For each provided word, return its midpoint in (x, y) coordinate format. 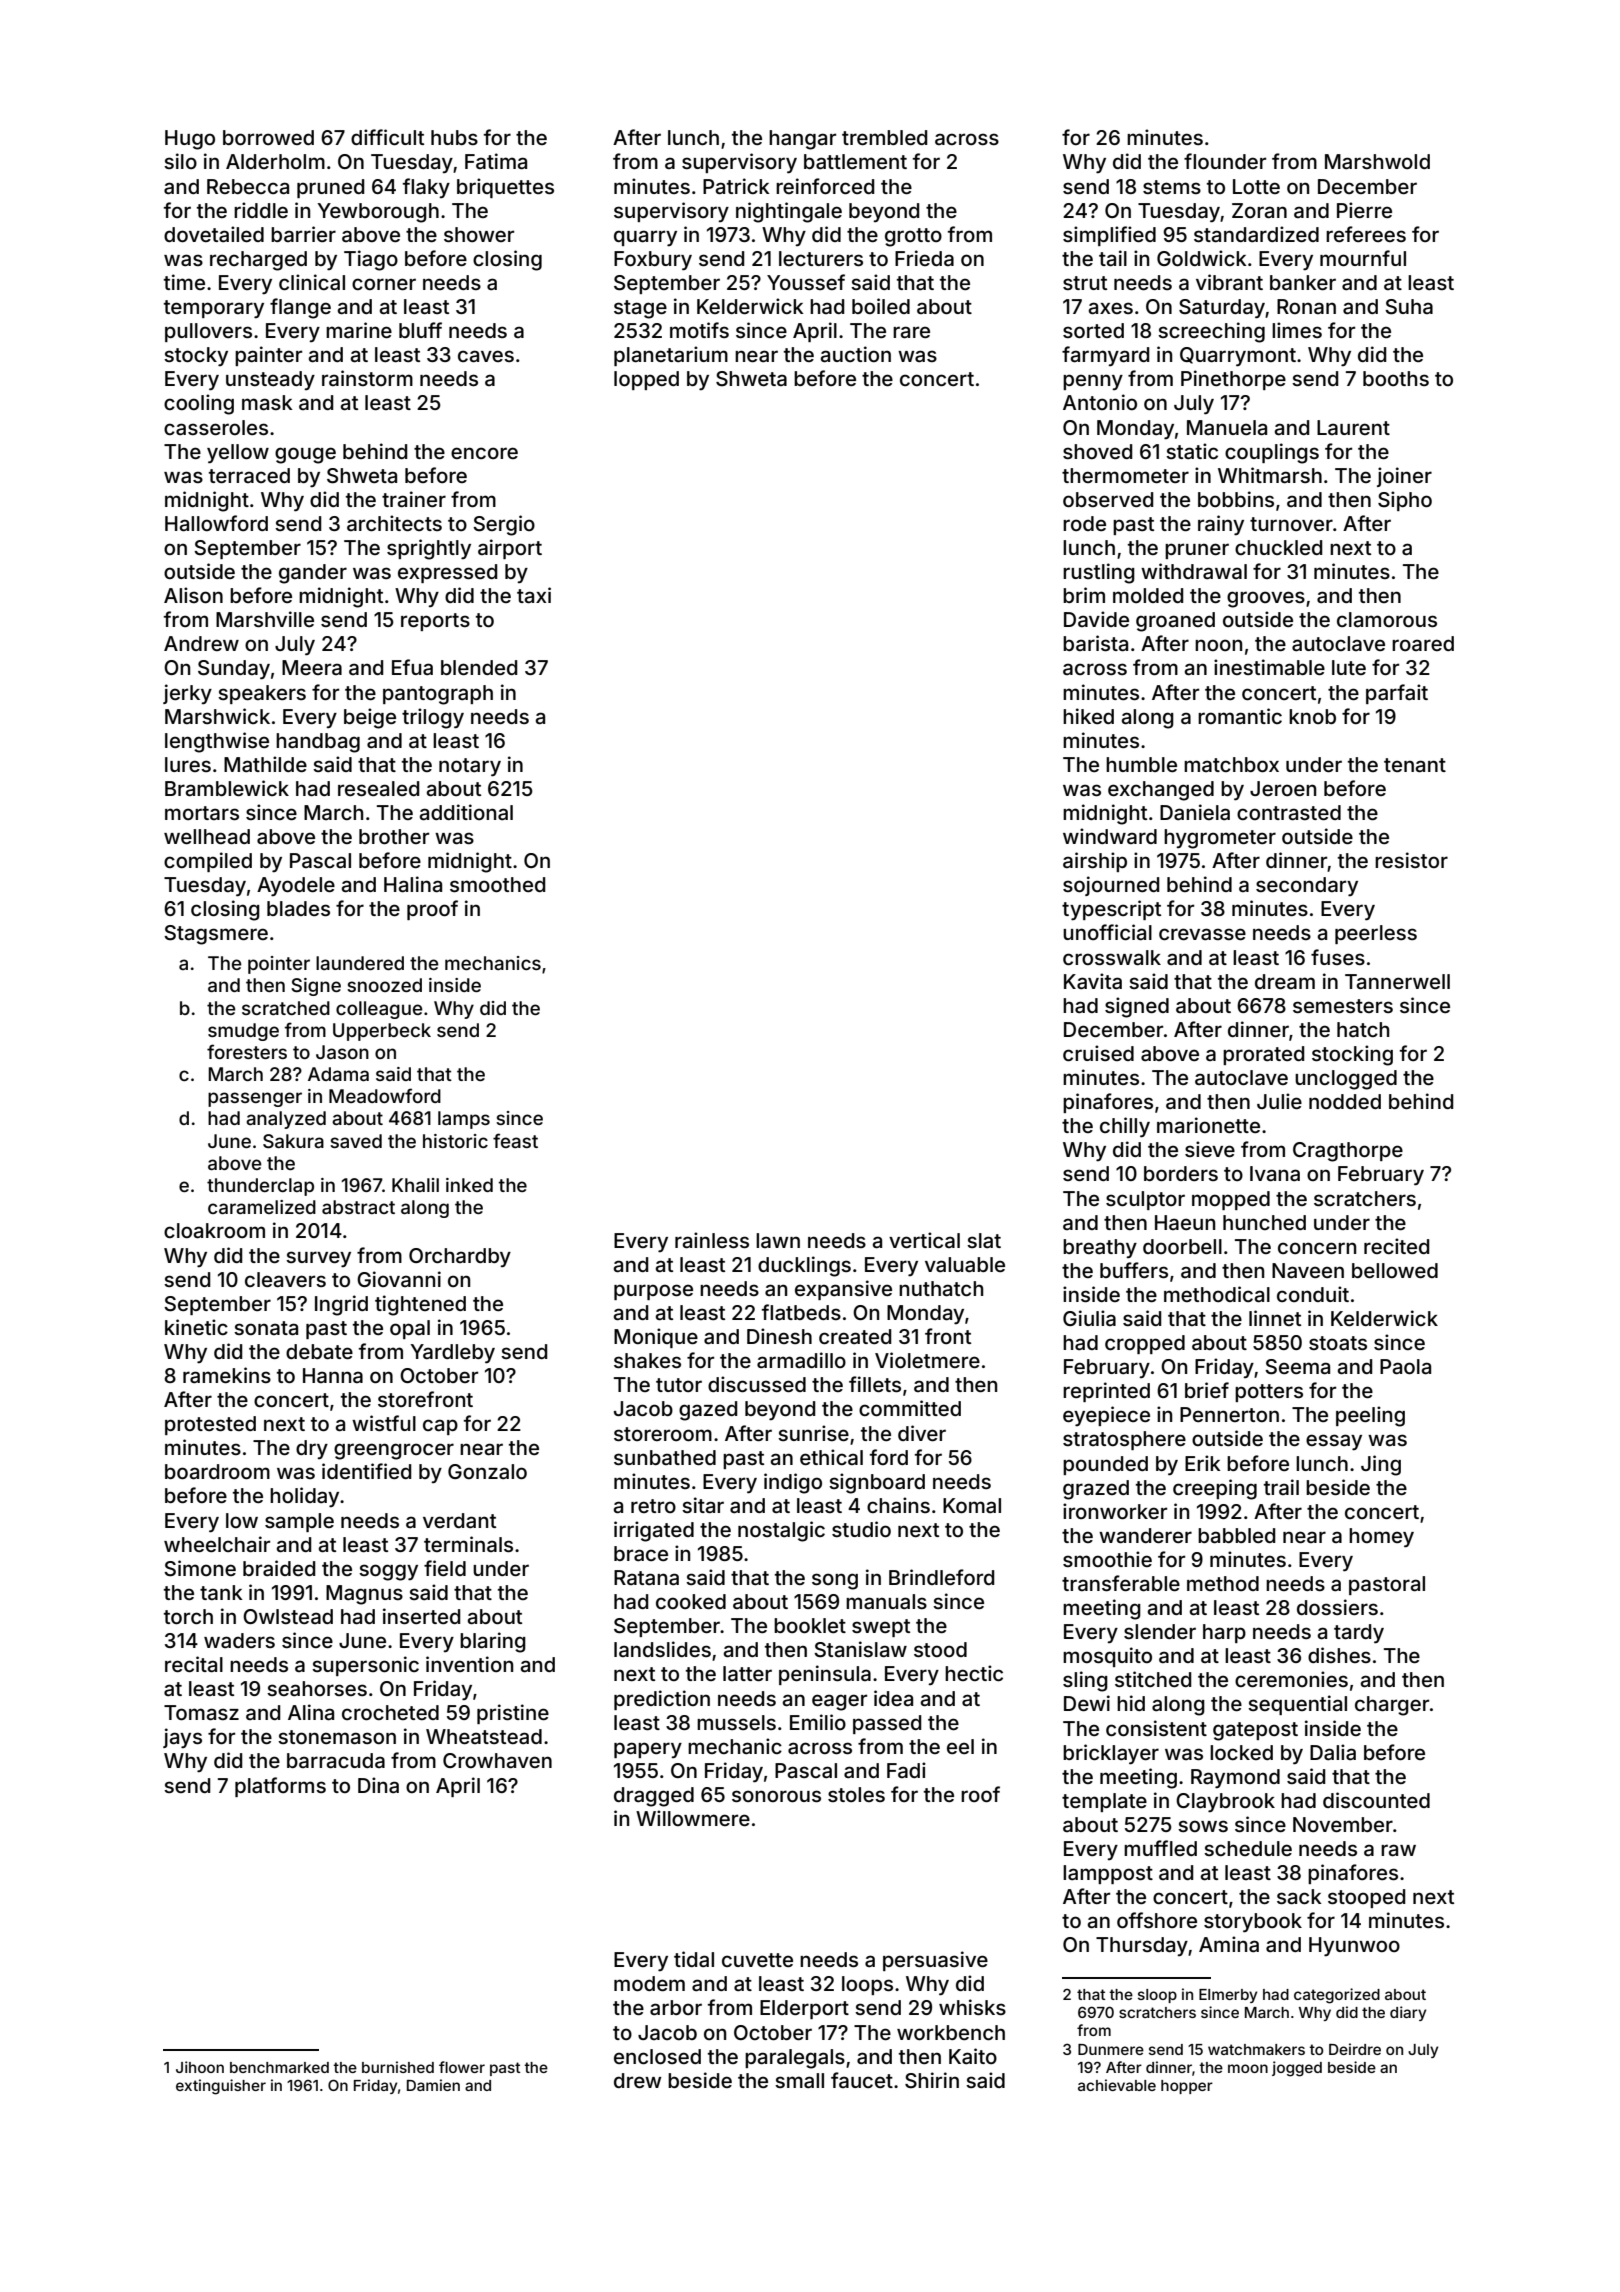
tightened (420, 1305)
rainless (712, 1240)
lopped (646, 380)
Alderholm (275, 161)
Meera (312, 667)
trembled (884, 137)
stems (1172, 187)
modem (649, 1983)
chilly (1125, 1127)
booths (1396, 378)
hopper (1187, 2087)
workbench (951, 2032)
